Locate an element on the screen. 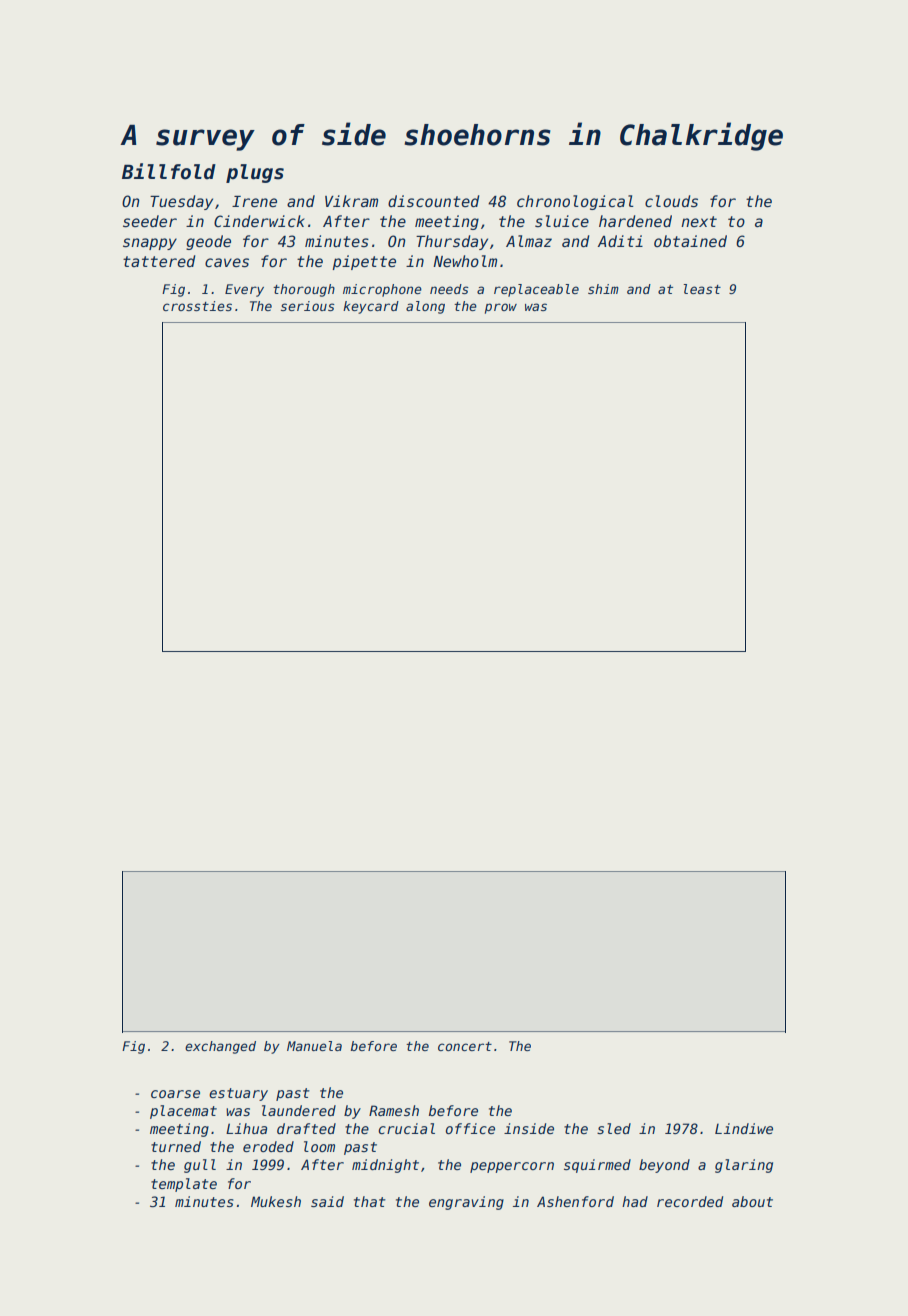 The width and height of the screenshot is (908, 1316). Manuela is located at coordinates (314, 1046).
